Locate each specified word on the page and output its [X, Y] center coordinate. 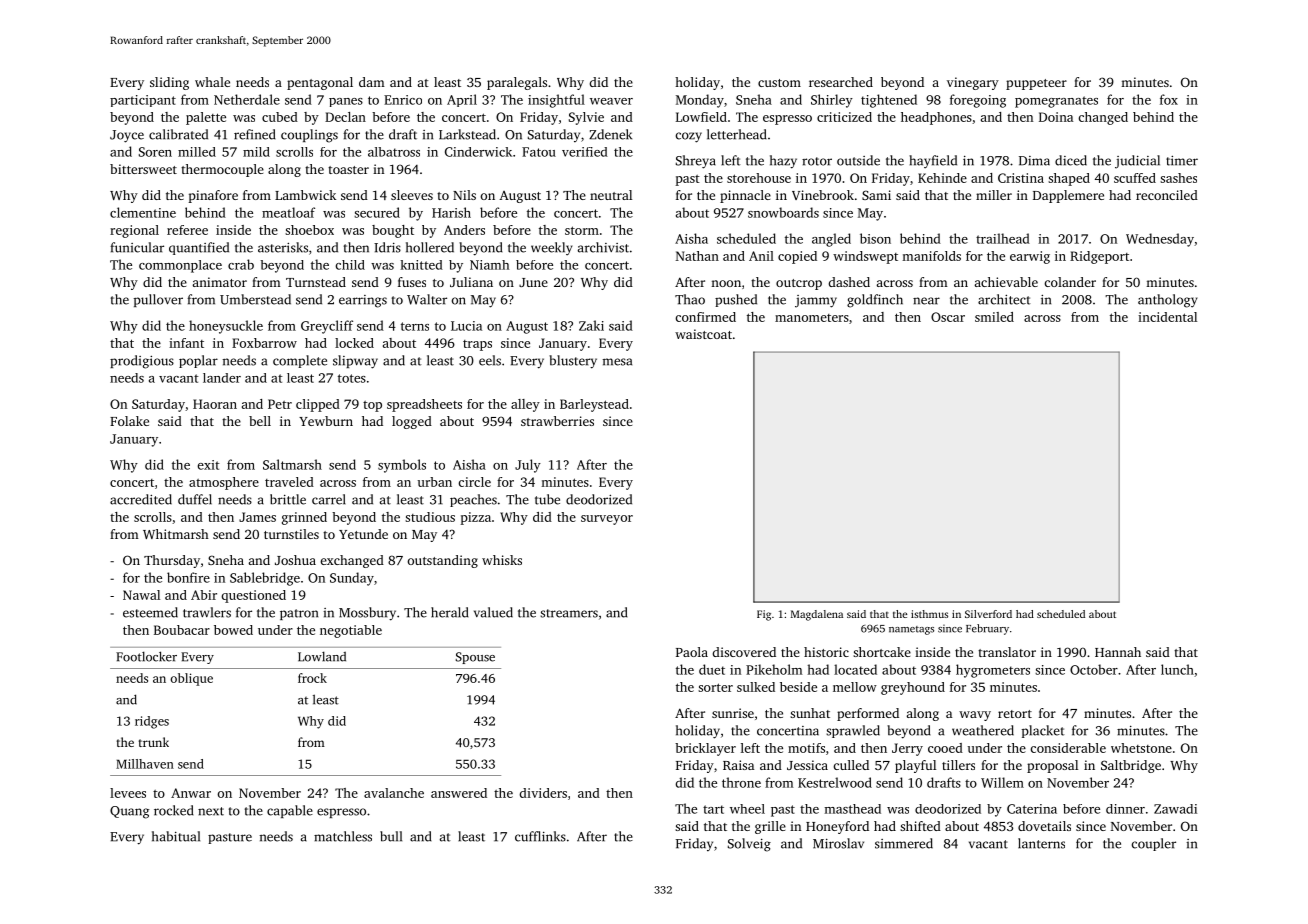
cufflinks [540, 836]
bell [260, 421]
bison [875, 238]
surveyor [607, 520]
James [257, 517]
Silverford [988, 614]
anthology [1167, 301]
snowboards [783, 212]
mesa [617, 362]
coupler [1154, 844]
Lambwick [305, 195]
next [211, 811]
